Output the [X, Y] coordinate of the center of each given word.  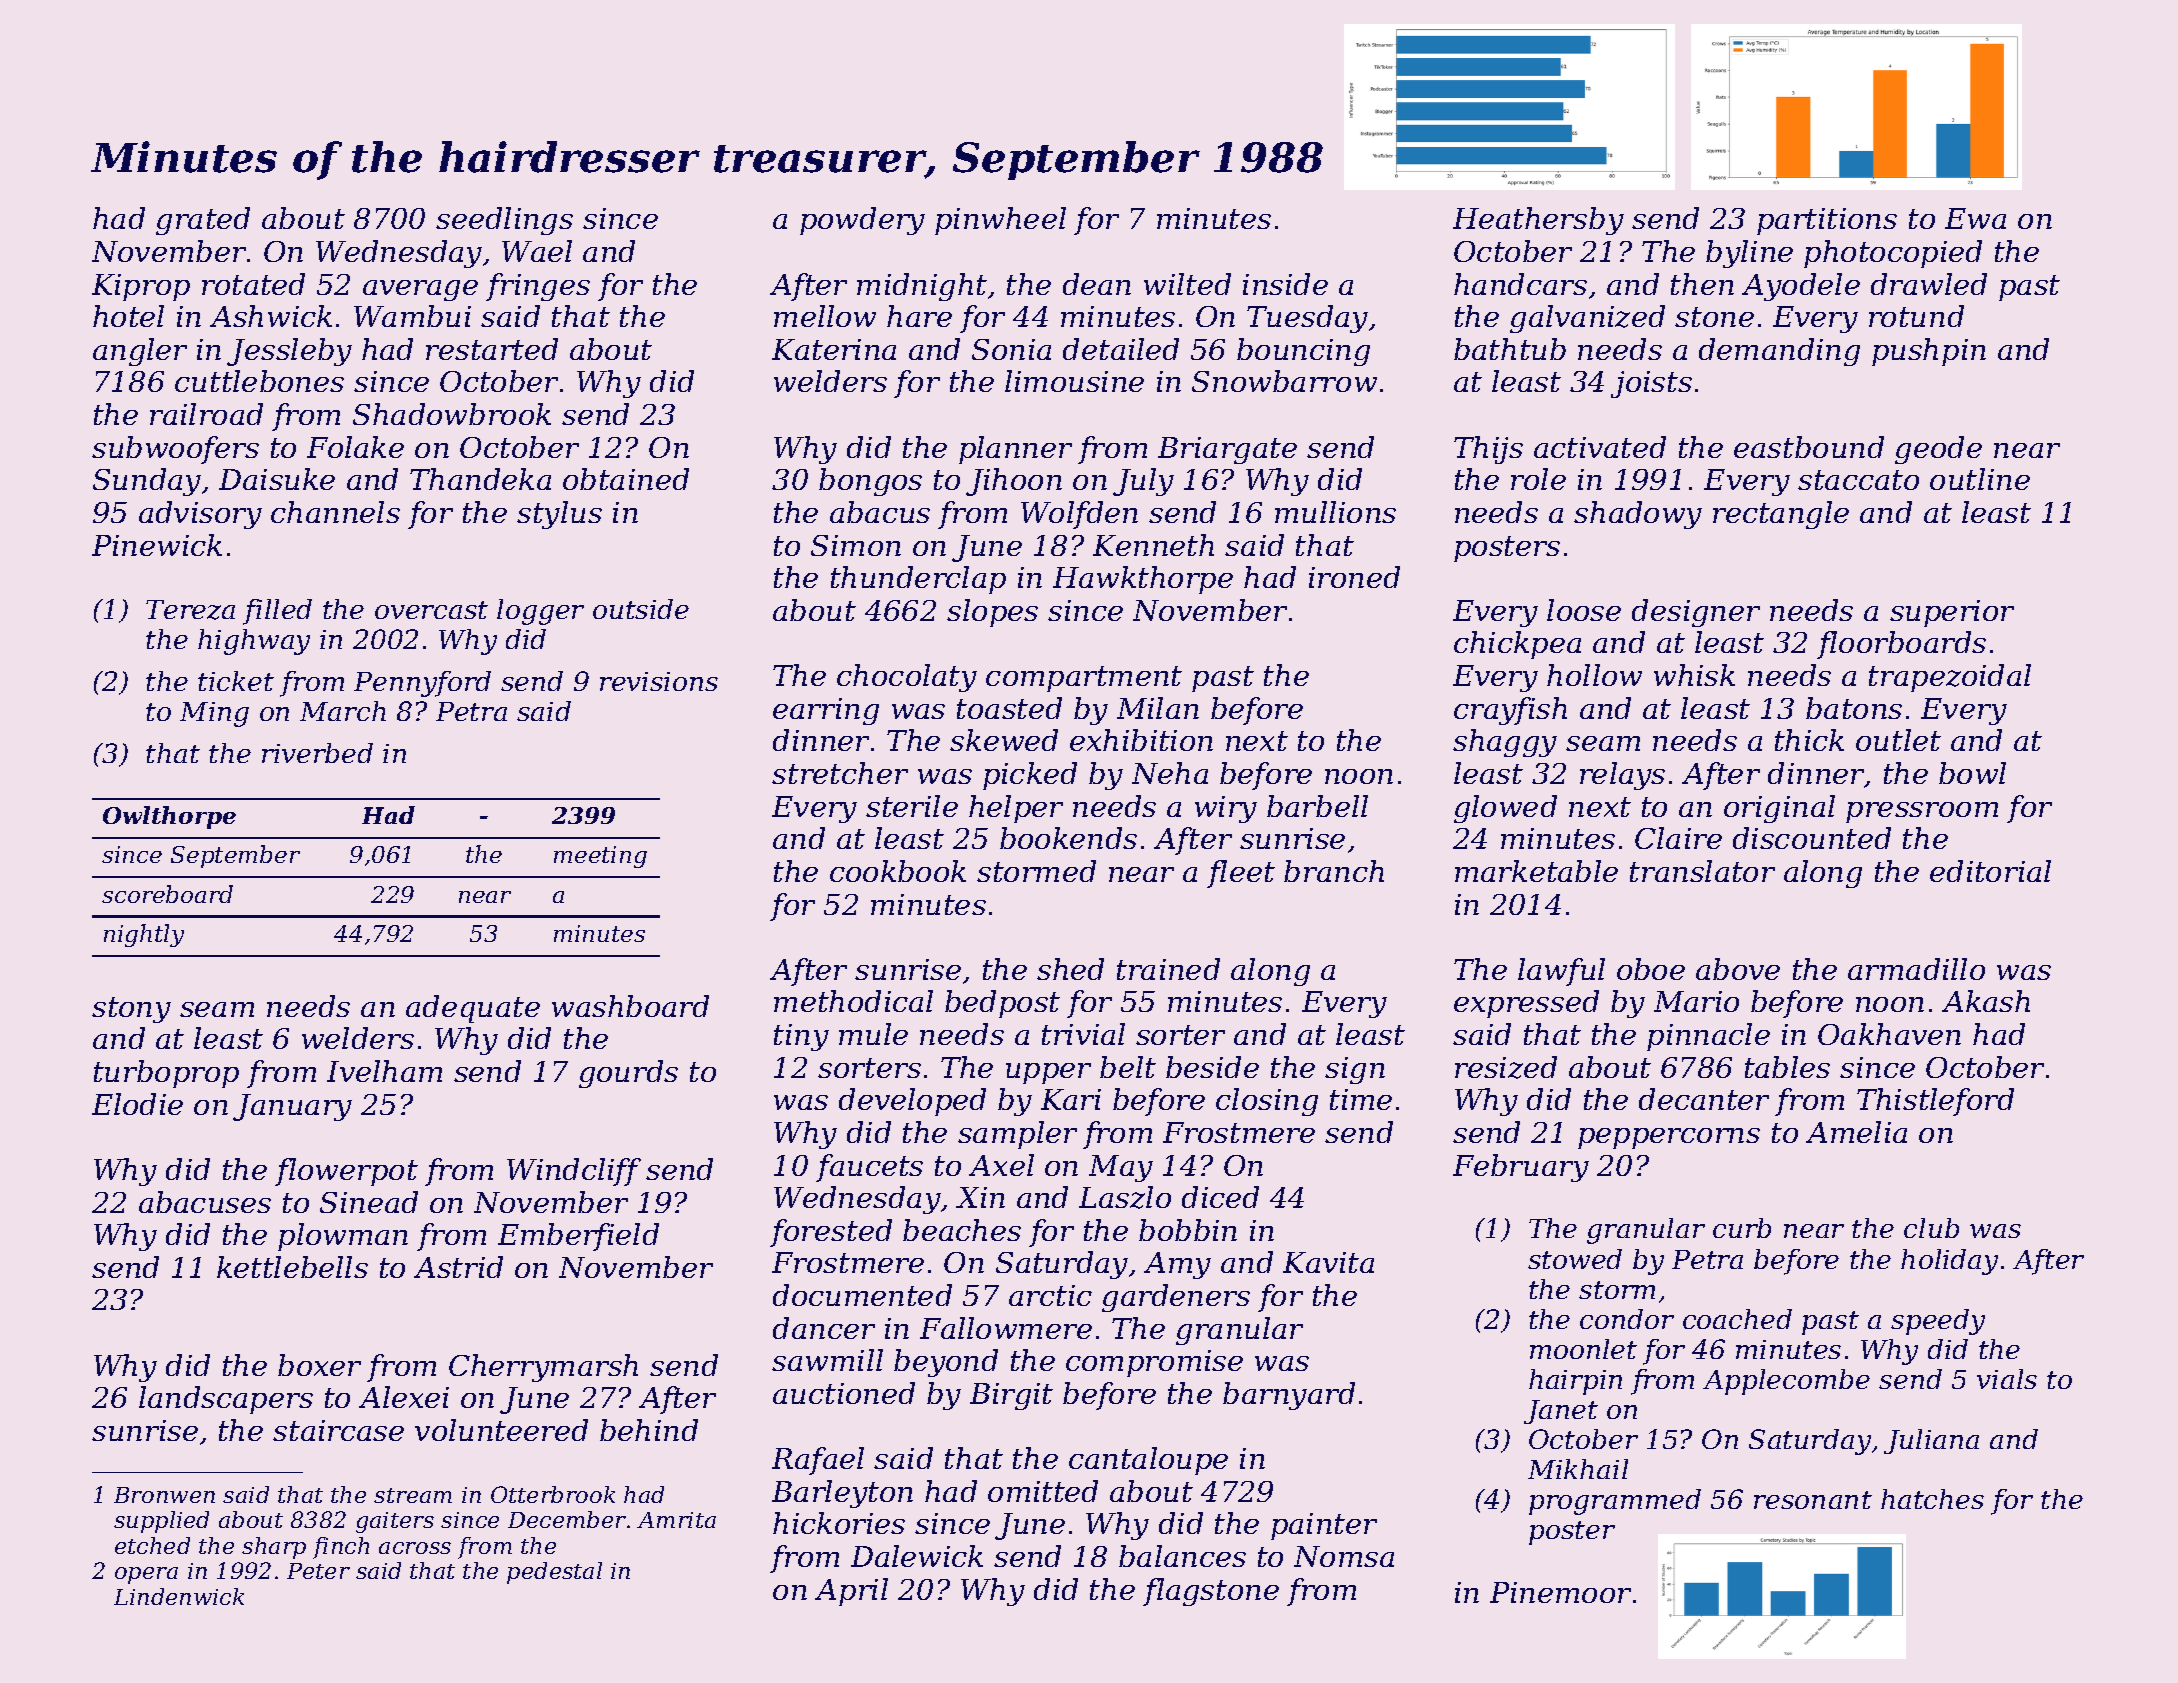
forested [831, 1233]
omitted [1043, 1491]
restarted [492, 349]
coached [1737, 1319]
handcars [1520, 284]
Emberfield [578, 1237]
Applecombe [1786, 1382]
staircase [338, 1430]
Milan [1158, 708]
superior [1952, 613]
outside [641, 609]
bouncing [1303, 352]
